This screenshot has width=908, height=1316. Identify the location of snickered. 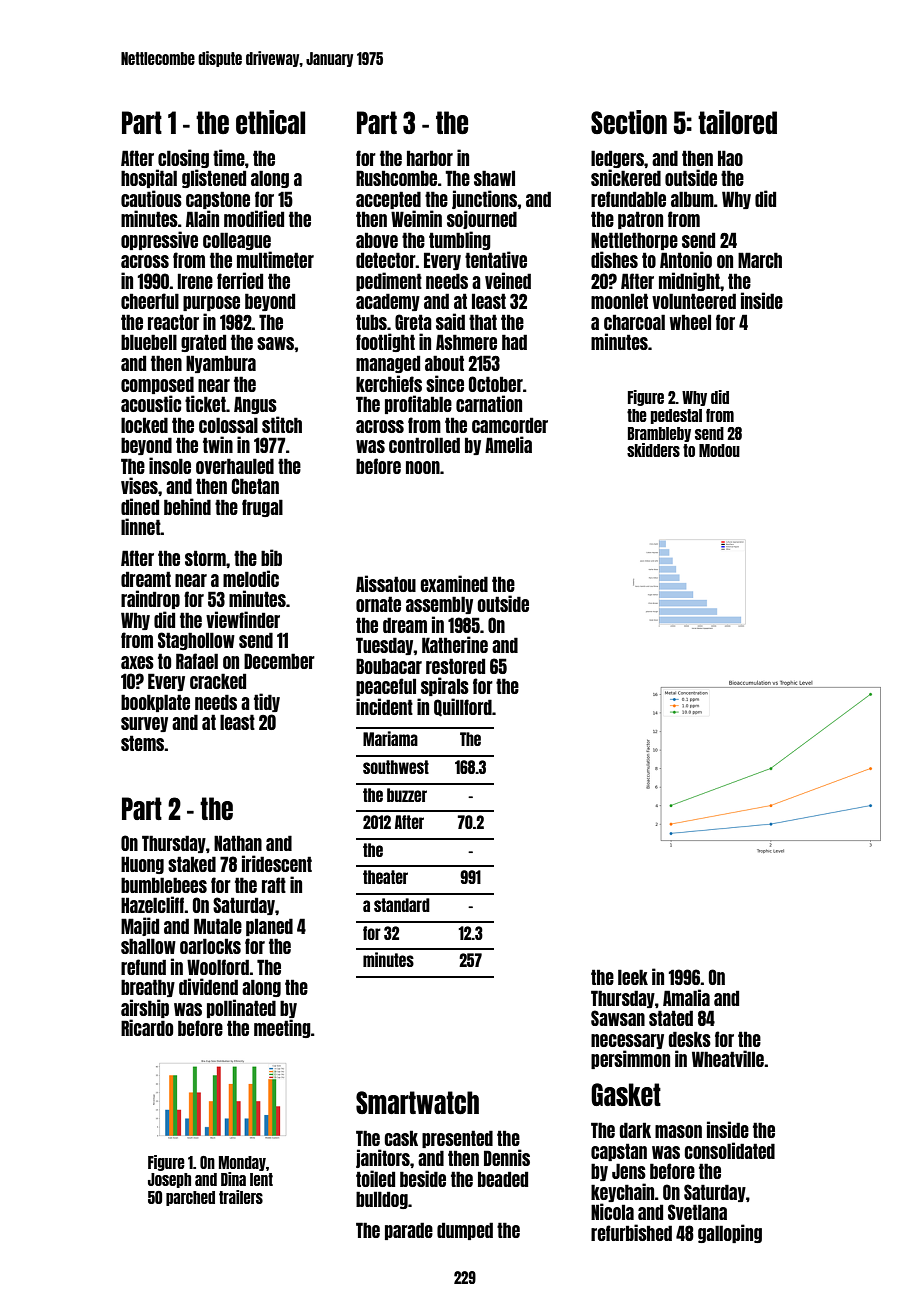
(626, 177).
